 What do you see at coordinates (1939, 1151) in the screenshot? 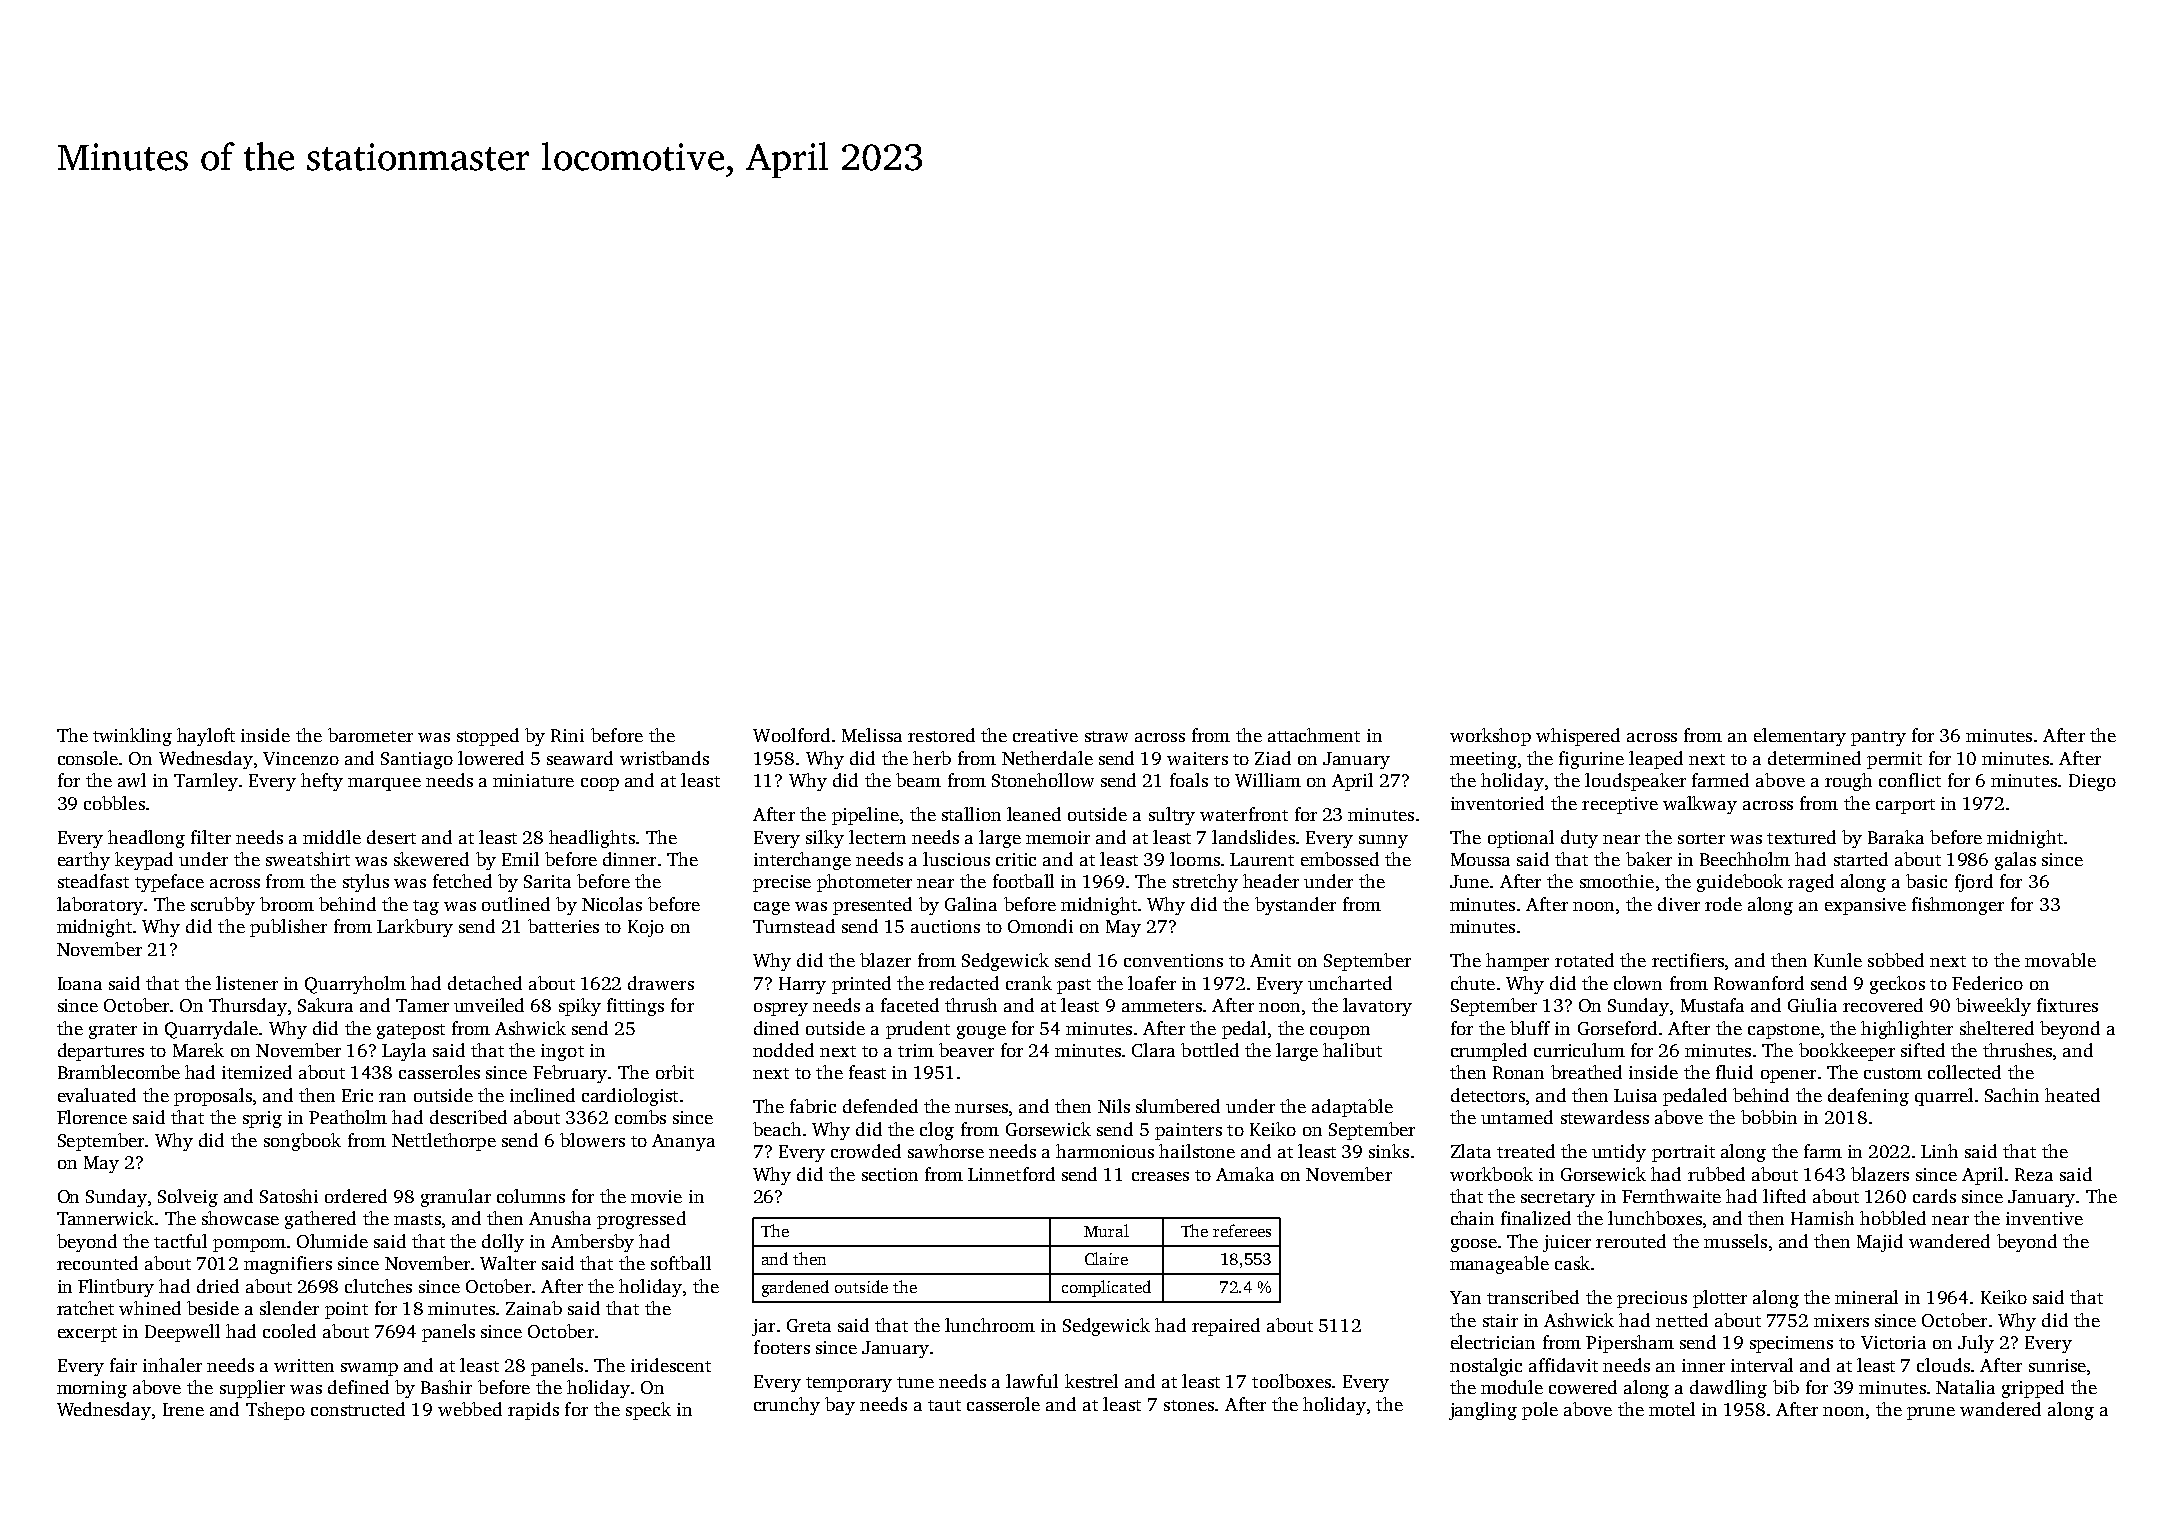
I see `Linh` at bounding box center [1939, 1151].
